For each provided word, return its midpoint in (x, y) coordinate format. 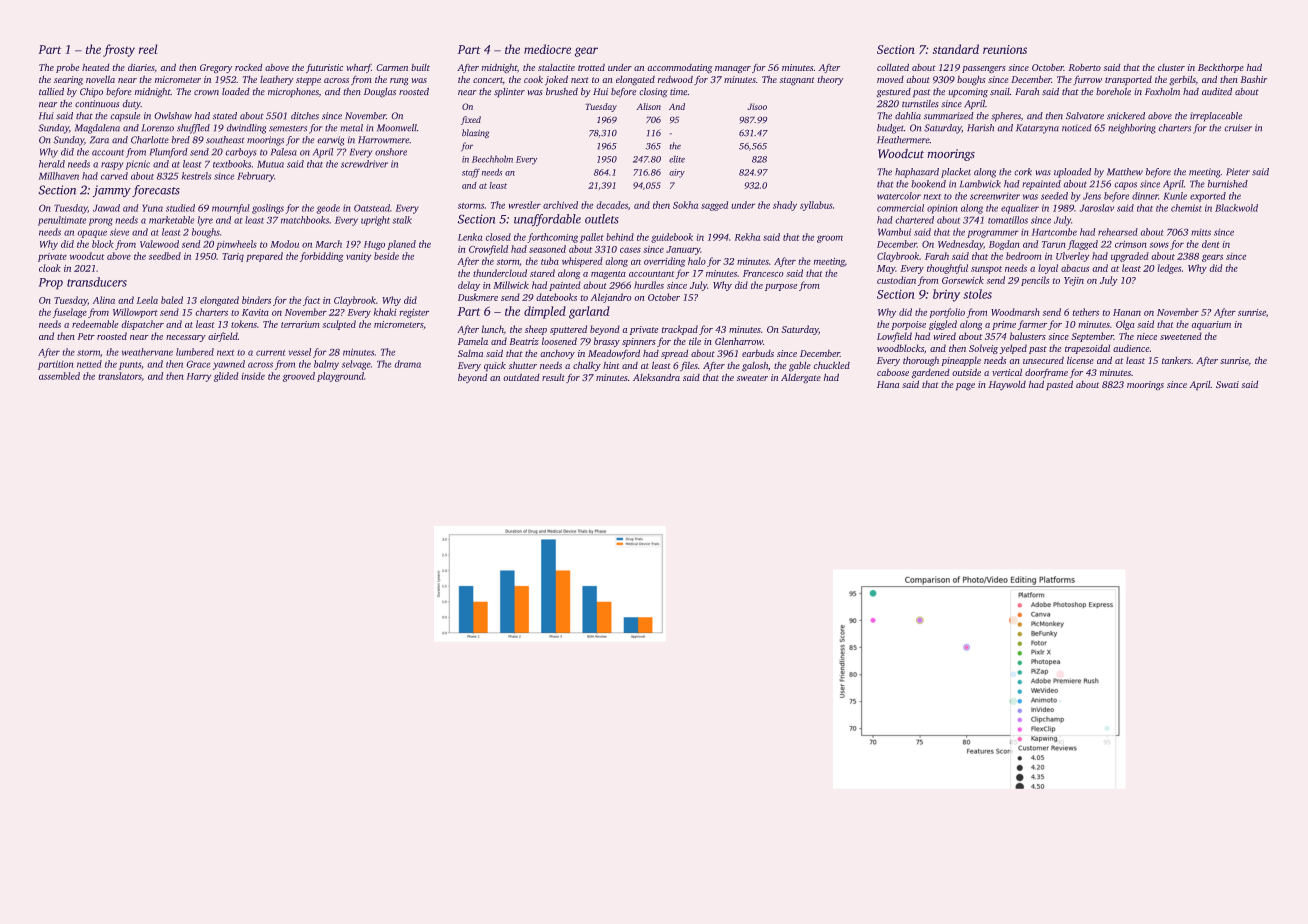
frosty (119, 50)
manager (733, 70)
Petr (86, 336)
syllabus (816, 206)
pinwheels (236, 245)
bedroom (1024, 256)
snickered (1126, 116)
